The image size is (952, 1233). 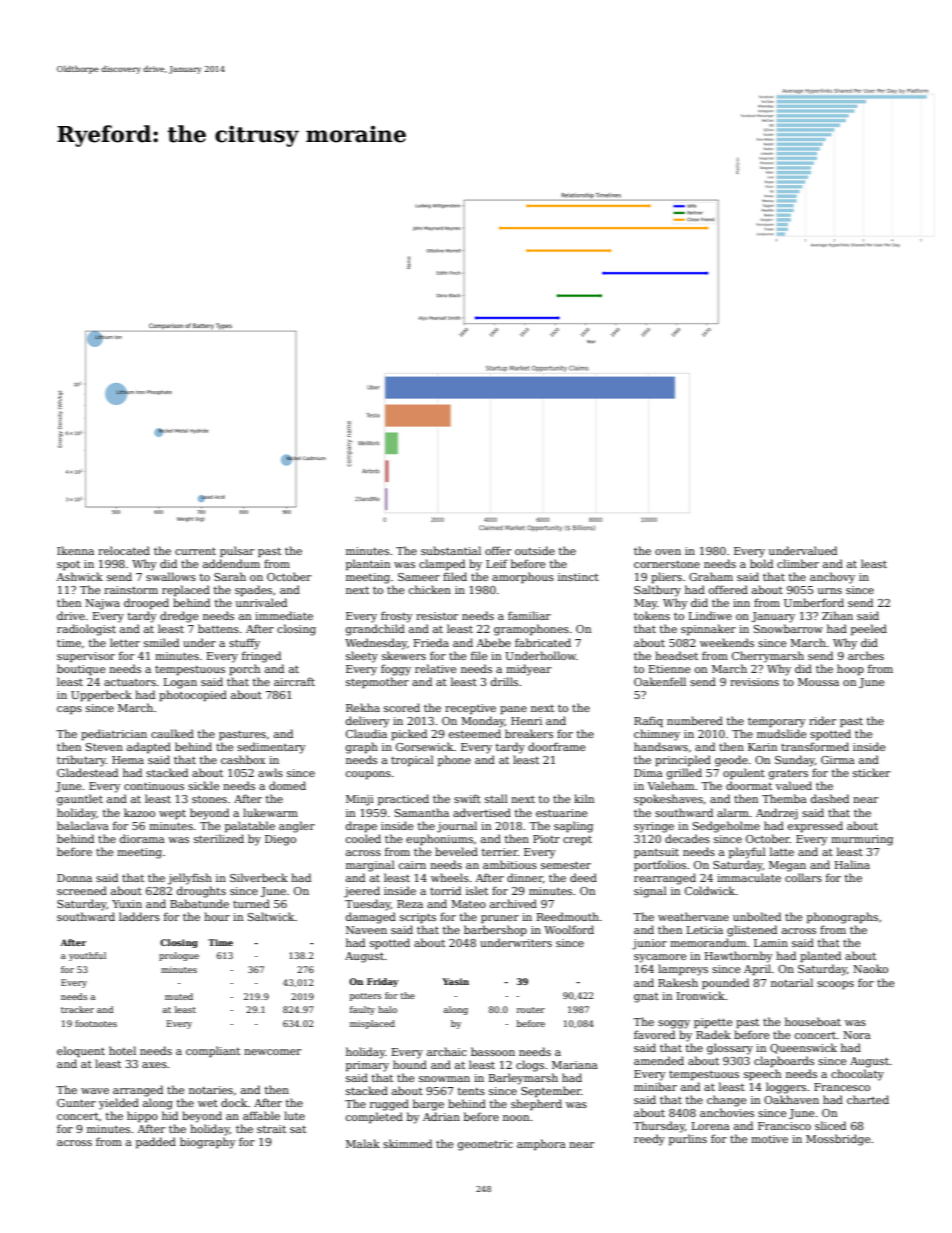 What do you see at coordinates (494, 642) in the page?
I see `Abebe` at bounding box center [494, 642].
